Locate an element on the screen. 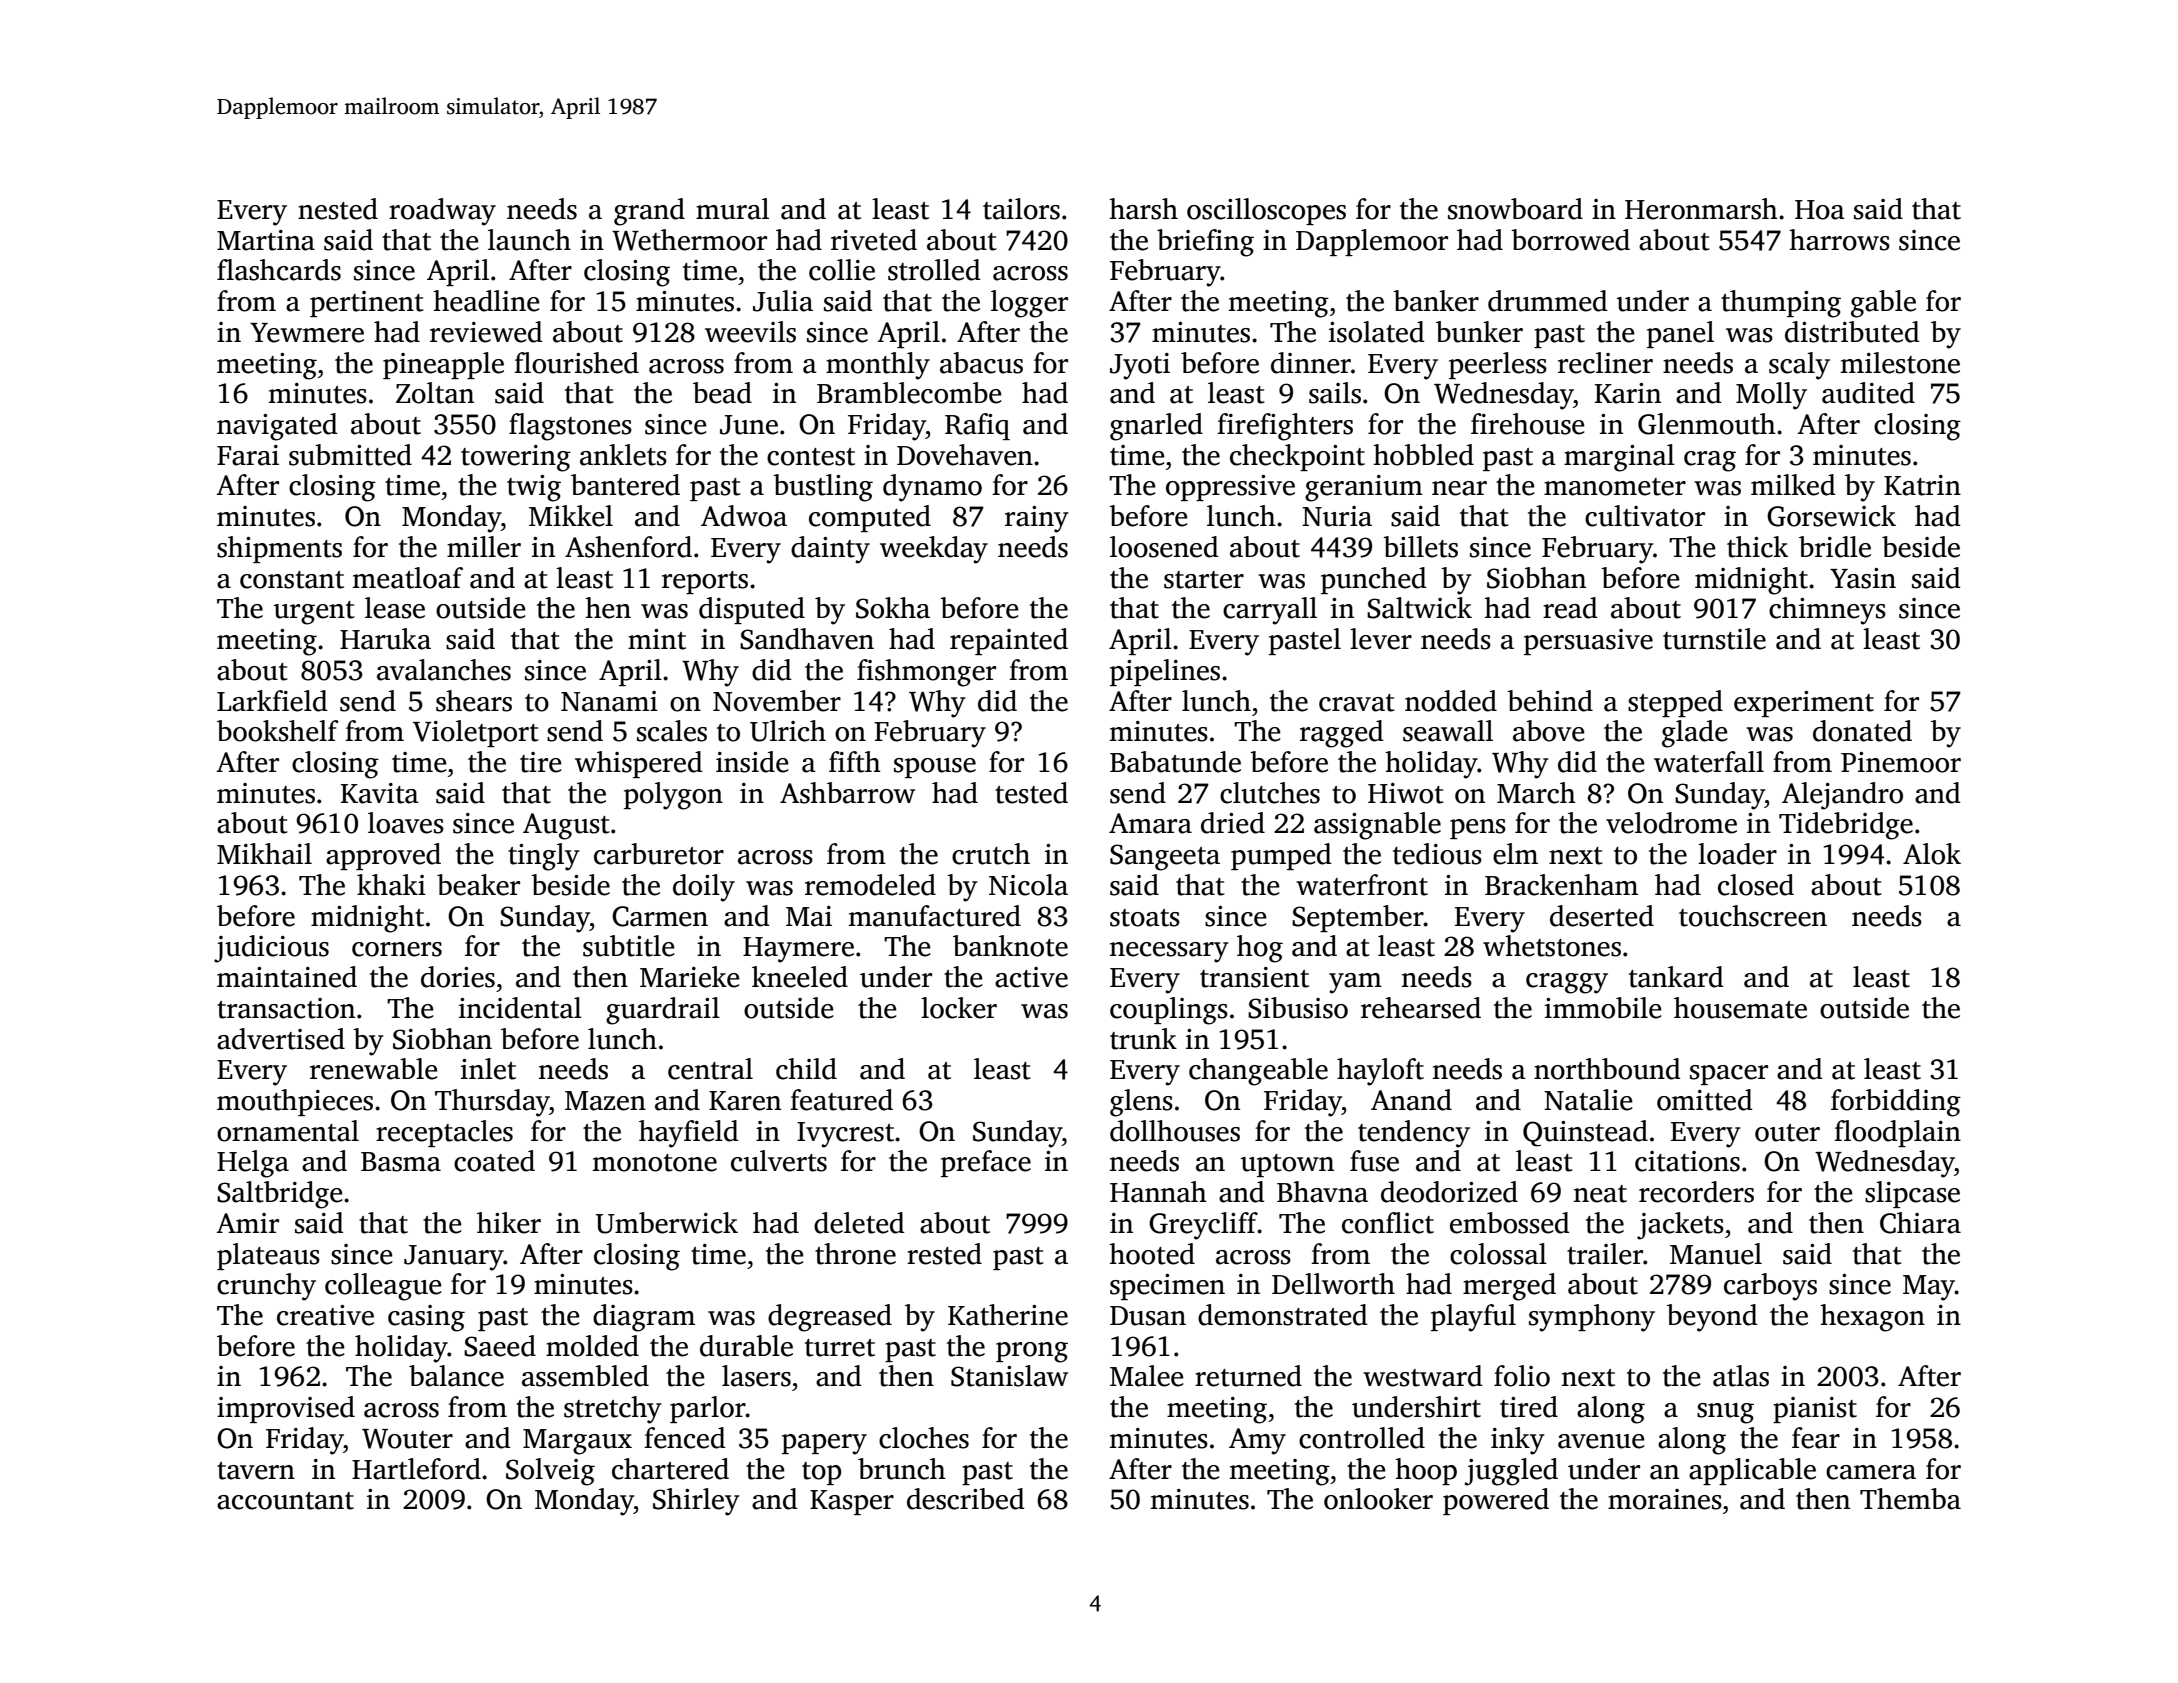 The width and height of the screenshot is (2178, 1683). Mazen is located at coordinates (605, 1101).
